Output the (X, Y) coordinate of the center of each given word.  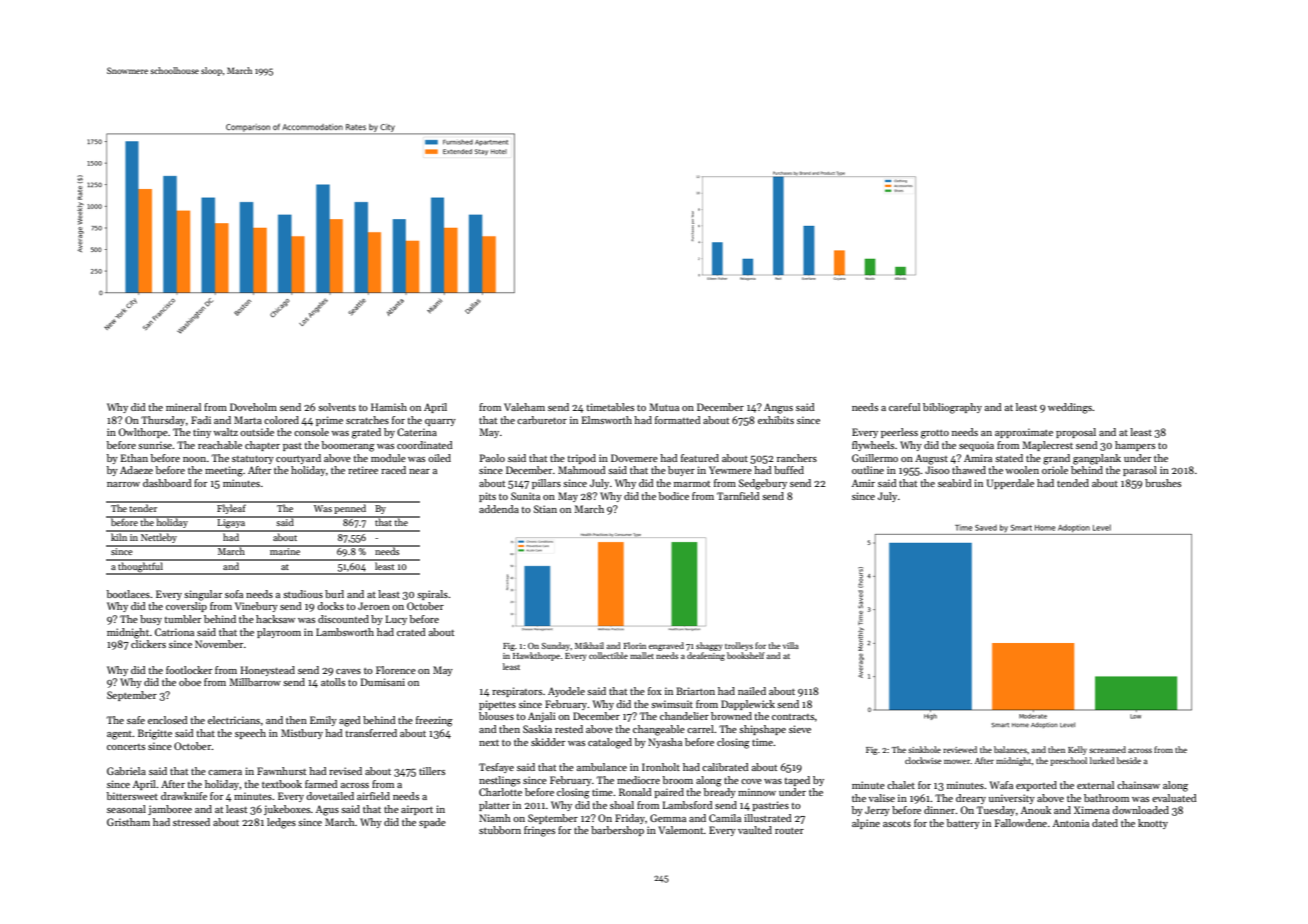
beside (1129, 760)
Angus (778, 408)
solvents (337, 407)
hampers (1135, 446)
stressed (191, 822)
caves (348, 671)
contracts (793, 717)
